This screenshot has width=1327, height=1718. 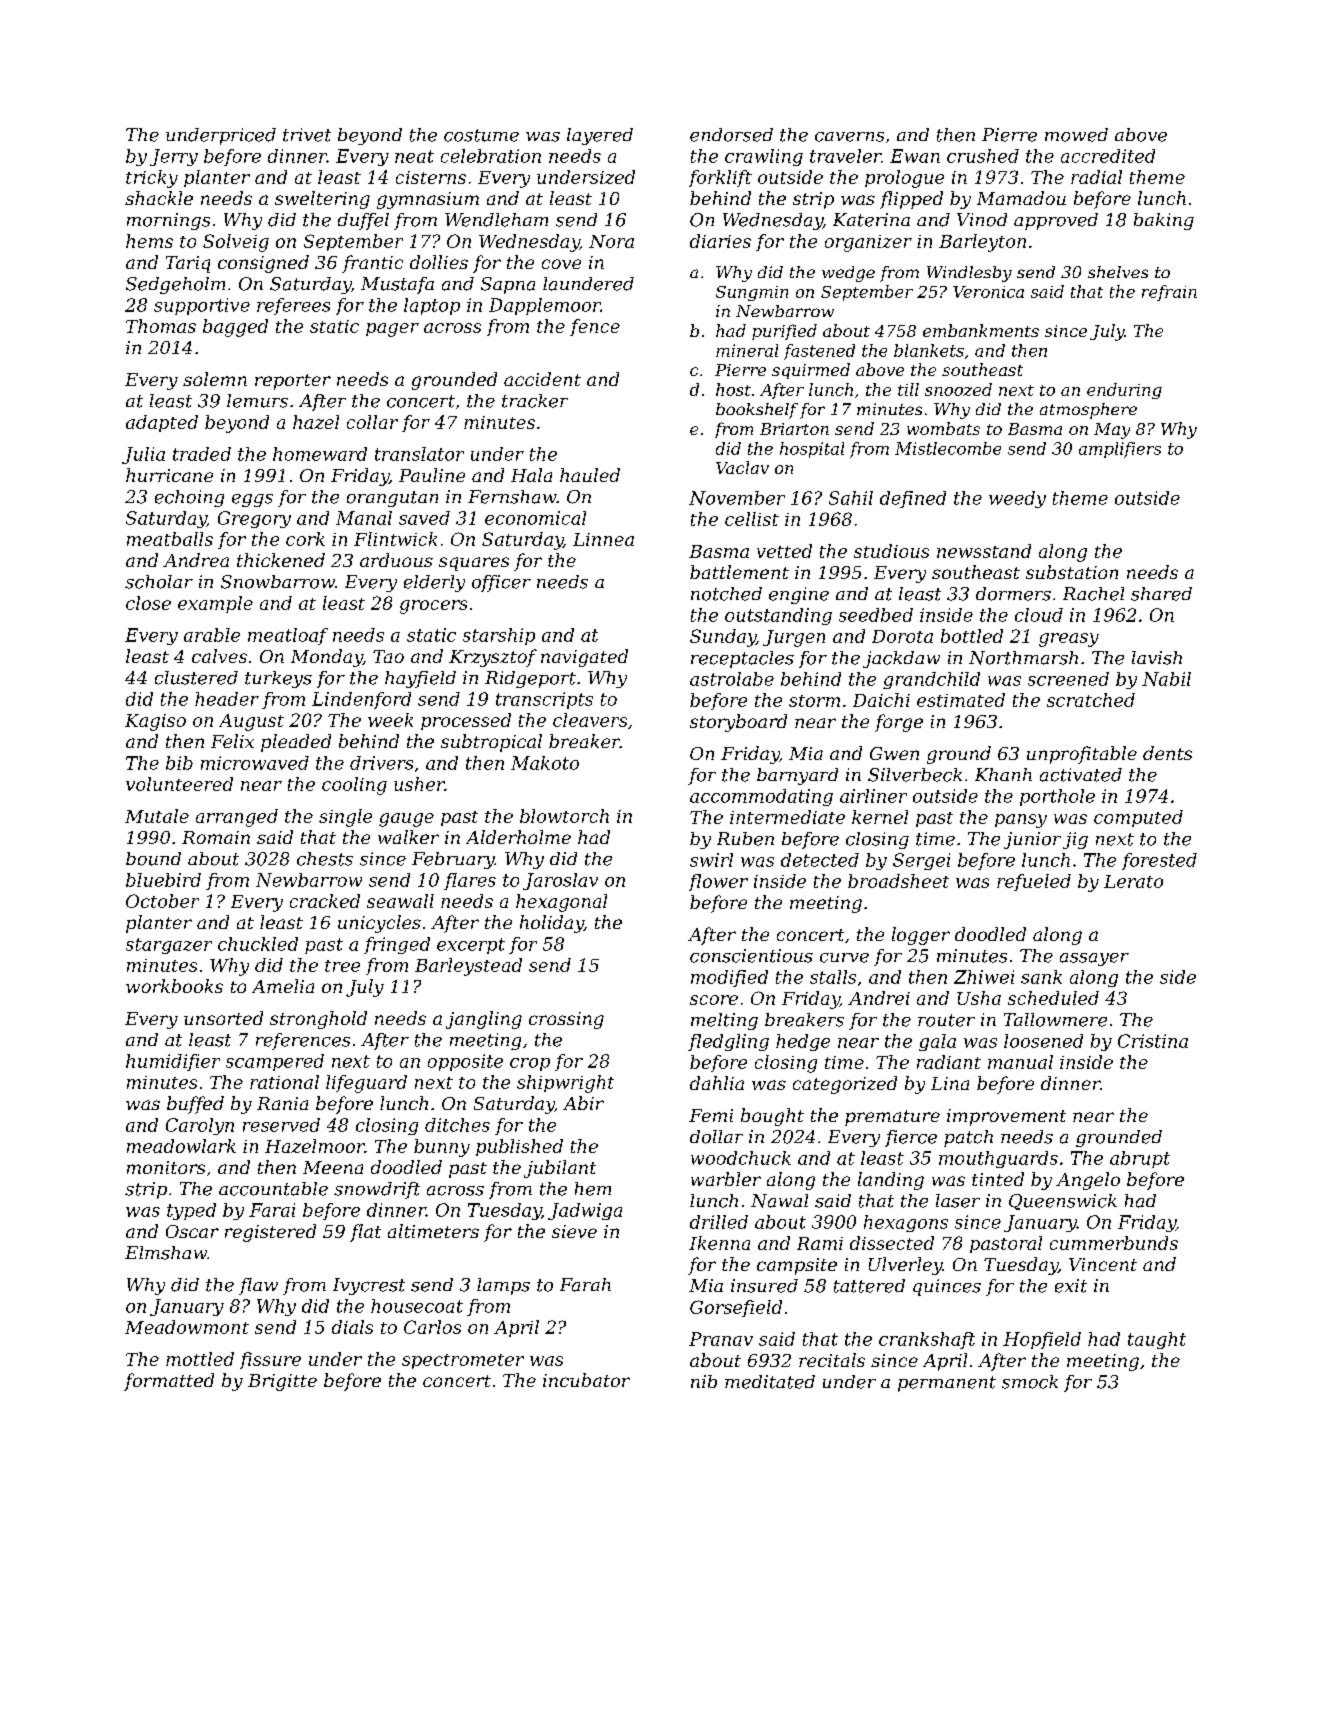 I want to click on weedy, so click(x=1017, y=499).
